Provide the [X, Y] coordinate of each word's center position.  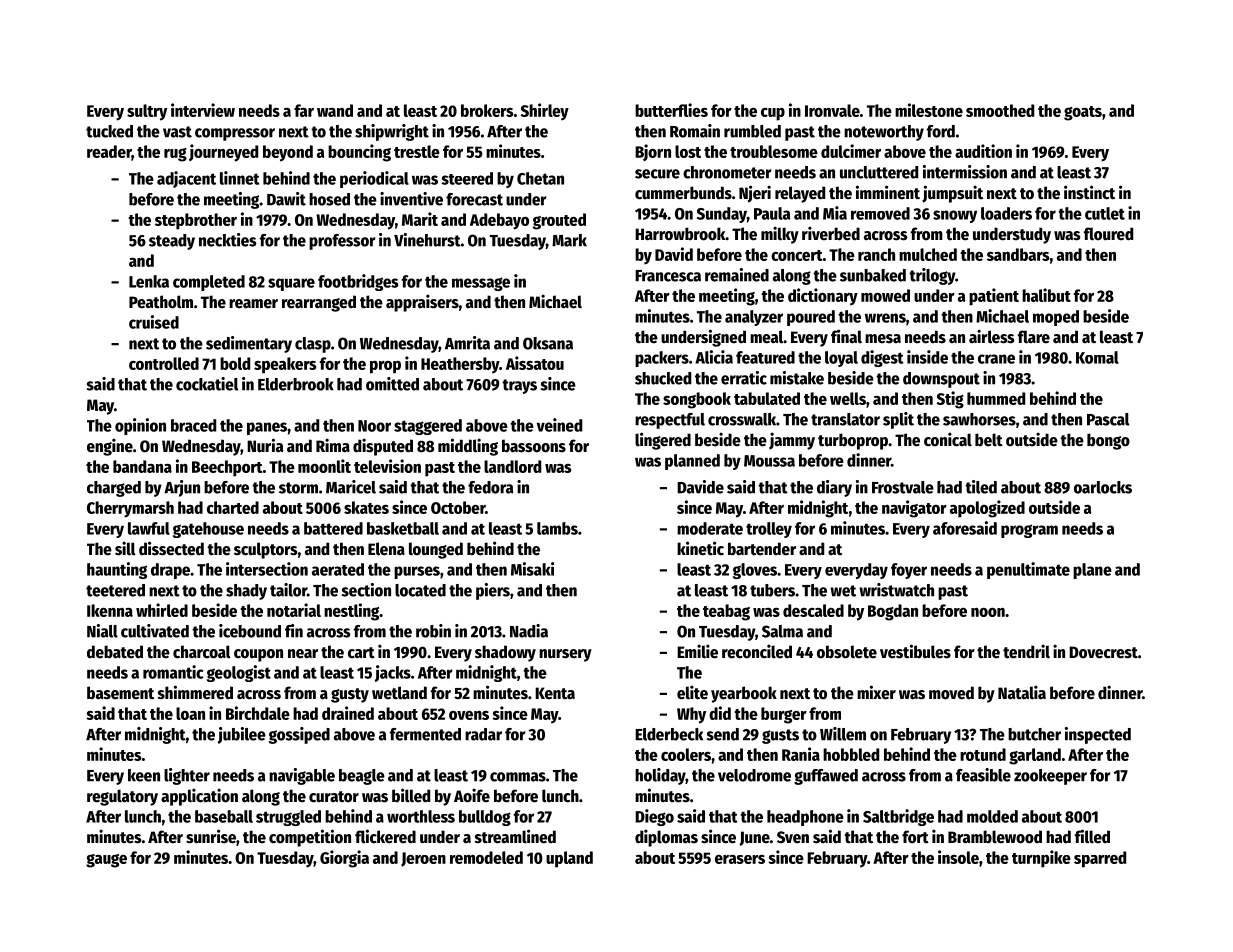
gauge [106, 861]
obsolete [847, 652]
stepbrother [196, 221]
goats [1083, 113]
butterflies [671, 110]
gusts [780, 736]
